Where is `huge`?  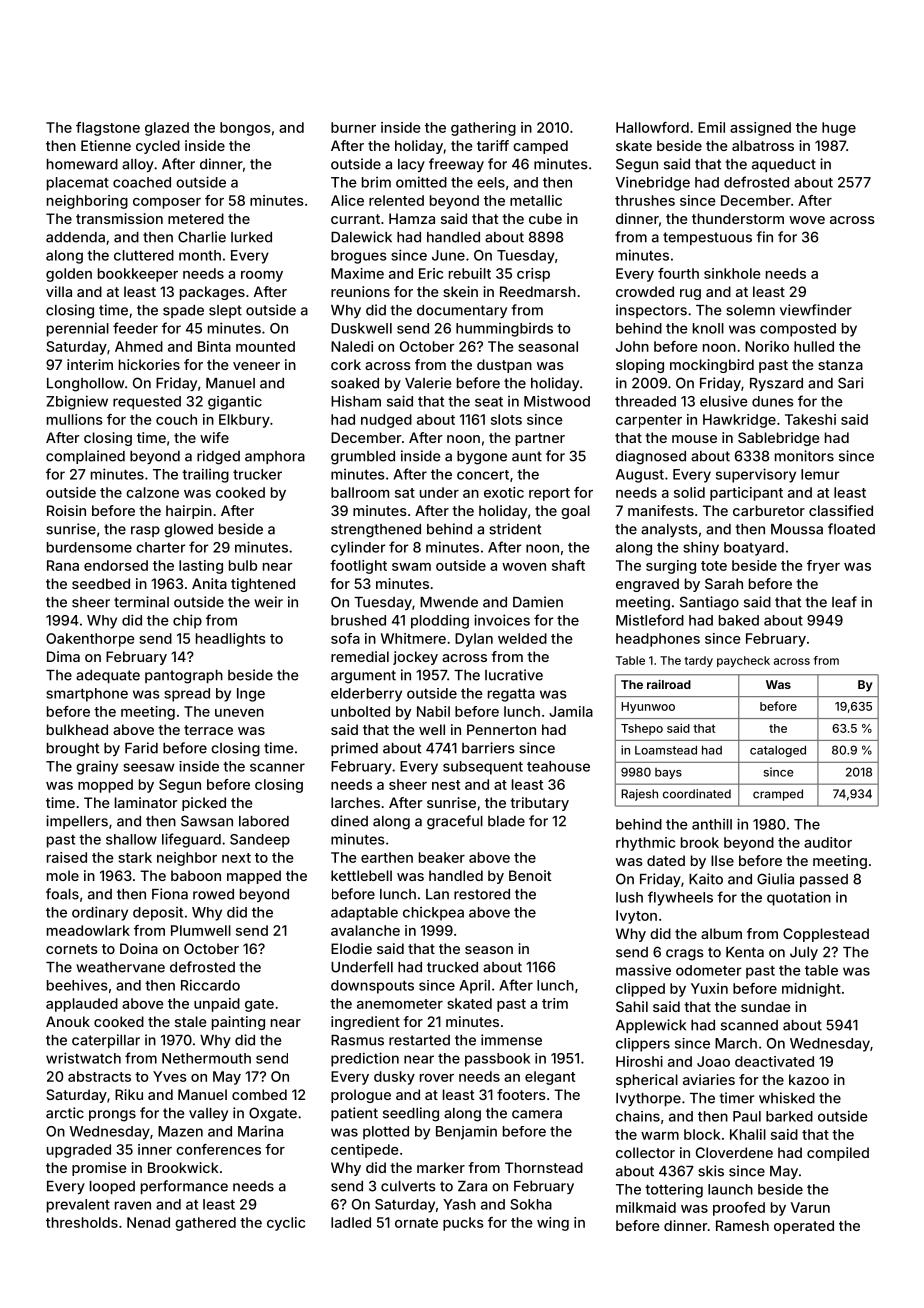
huge is located at coordinates (839, 129).
